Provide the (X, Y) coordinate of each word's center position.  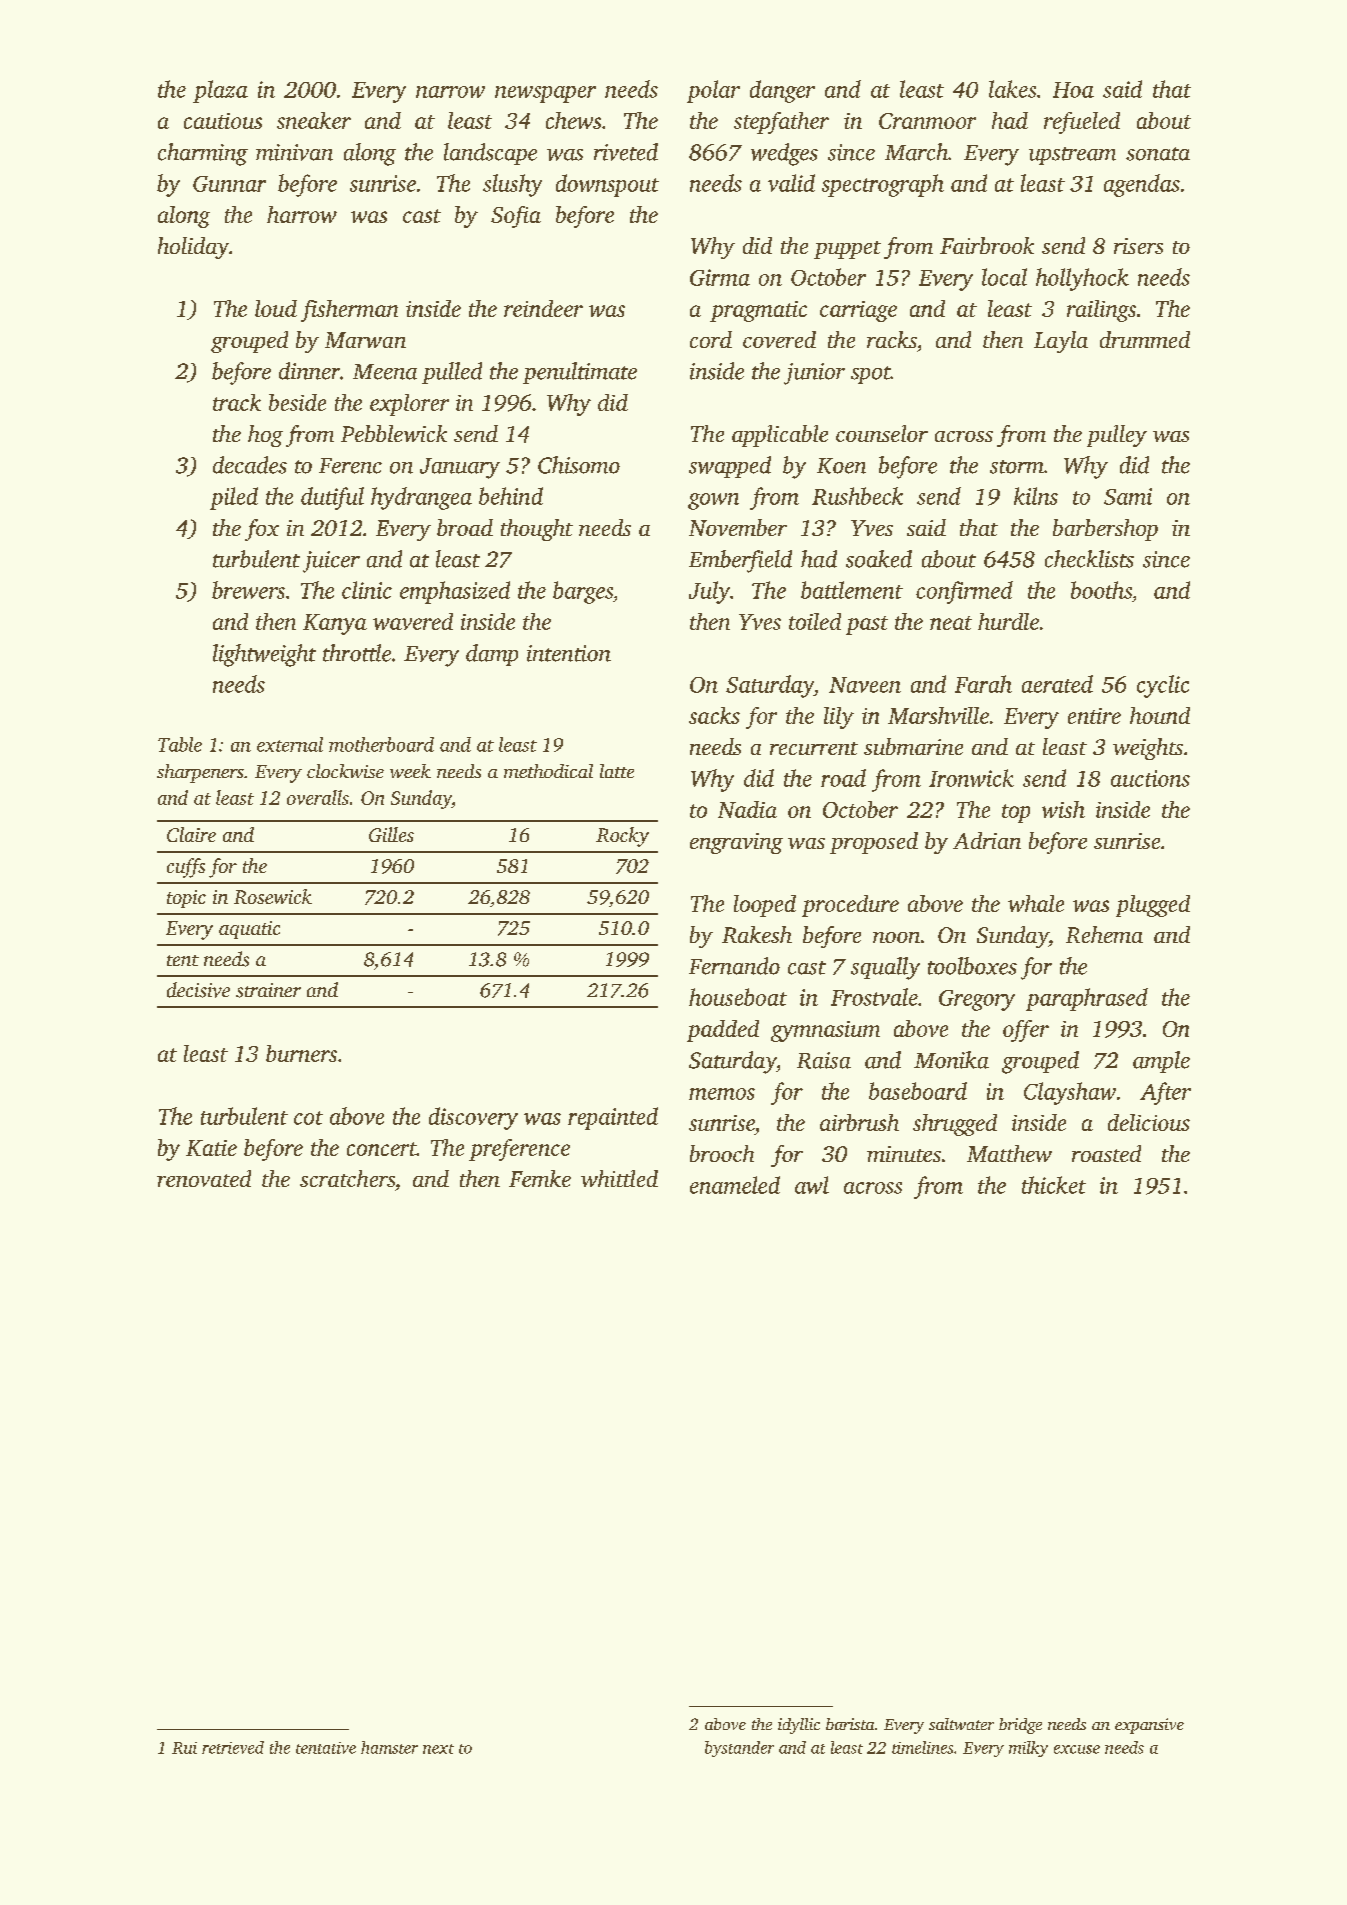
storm (1017, 467)
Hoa (1073, 90)
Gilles (391, 834)
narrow (450, 92)
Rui (184, 1748)
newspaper (545, 94)
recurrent (814, 748)
